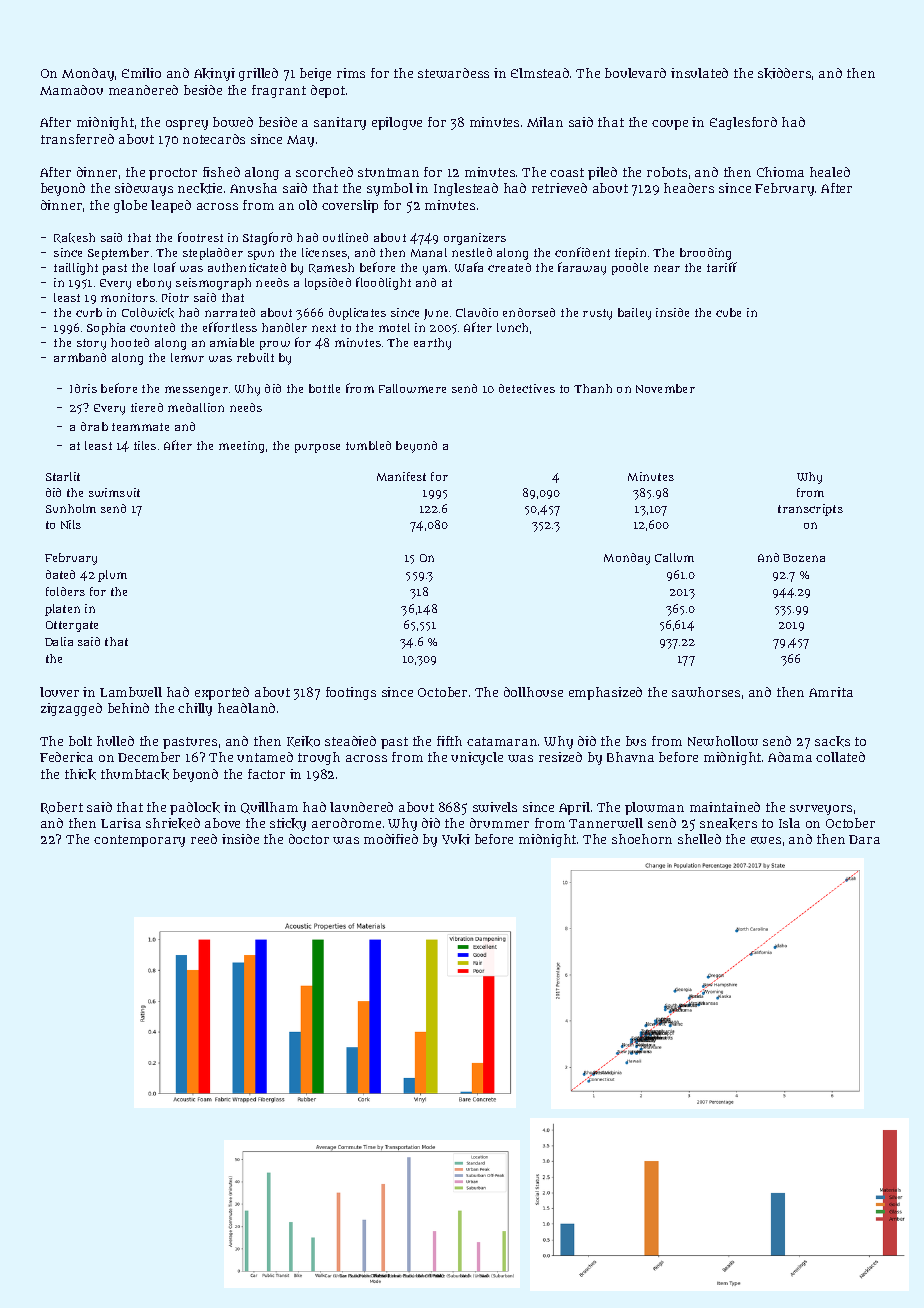 This image has height=1308, width=924. What do you see at coordinates (128, 708) in the image?
I see `behind` at bounding box center [128, 708].
